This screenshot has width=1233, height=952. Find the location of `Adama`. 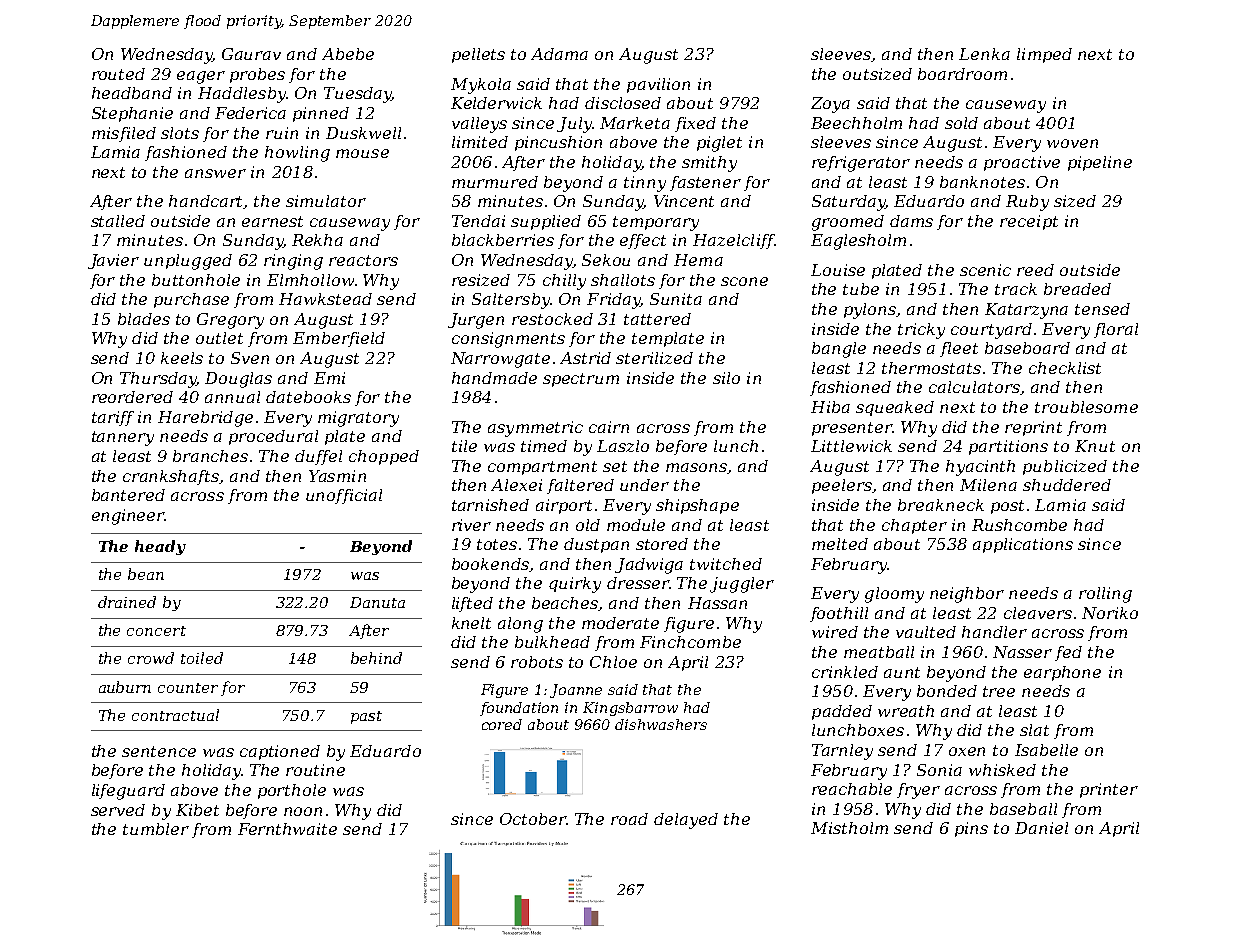

Adama is located at coordinates (559, 54).
